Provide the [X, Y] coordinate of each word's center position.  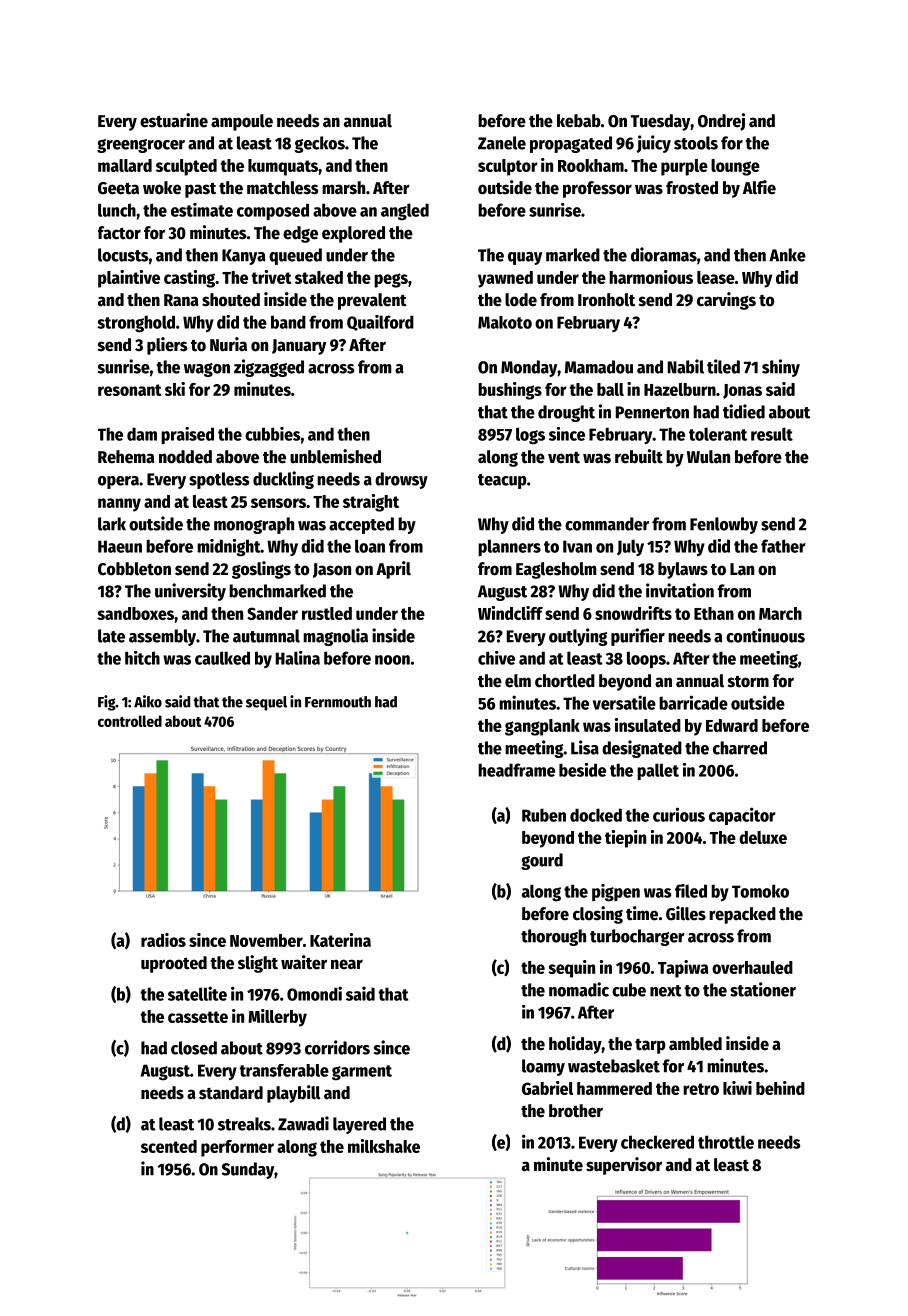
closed [194, 1048]
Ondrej [721, 122]
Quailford [380, 323]
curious [679, 814]
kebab [579, 121]
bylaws [683, 570]
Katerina [340, 940]
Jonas [742, 391]
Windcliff [510, 613]
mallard [125, 165]
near [347, 964]
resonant [129, 390]
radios [163, 940]
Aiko [148, 701]
